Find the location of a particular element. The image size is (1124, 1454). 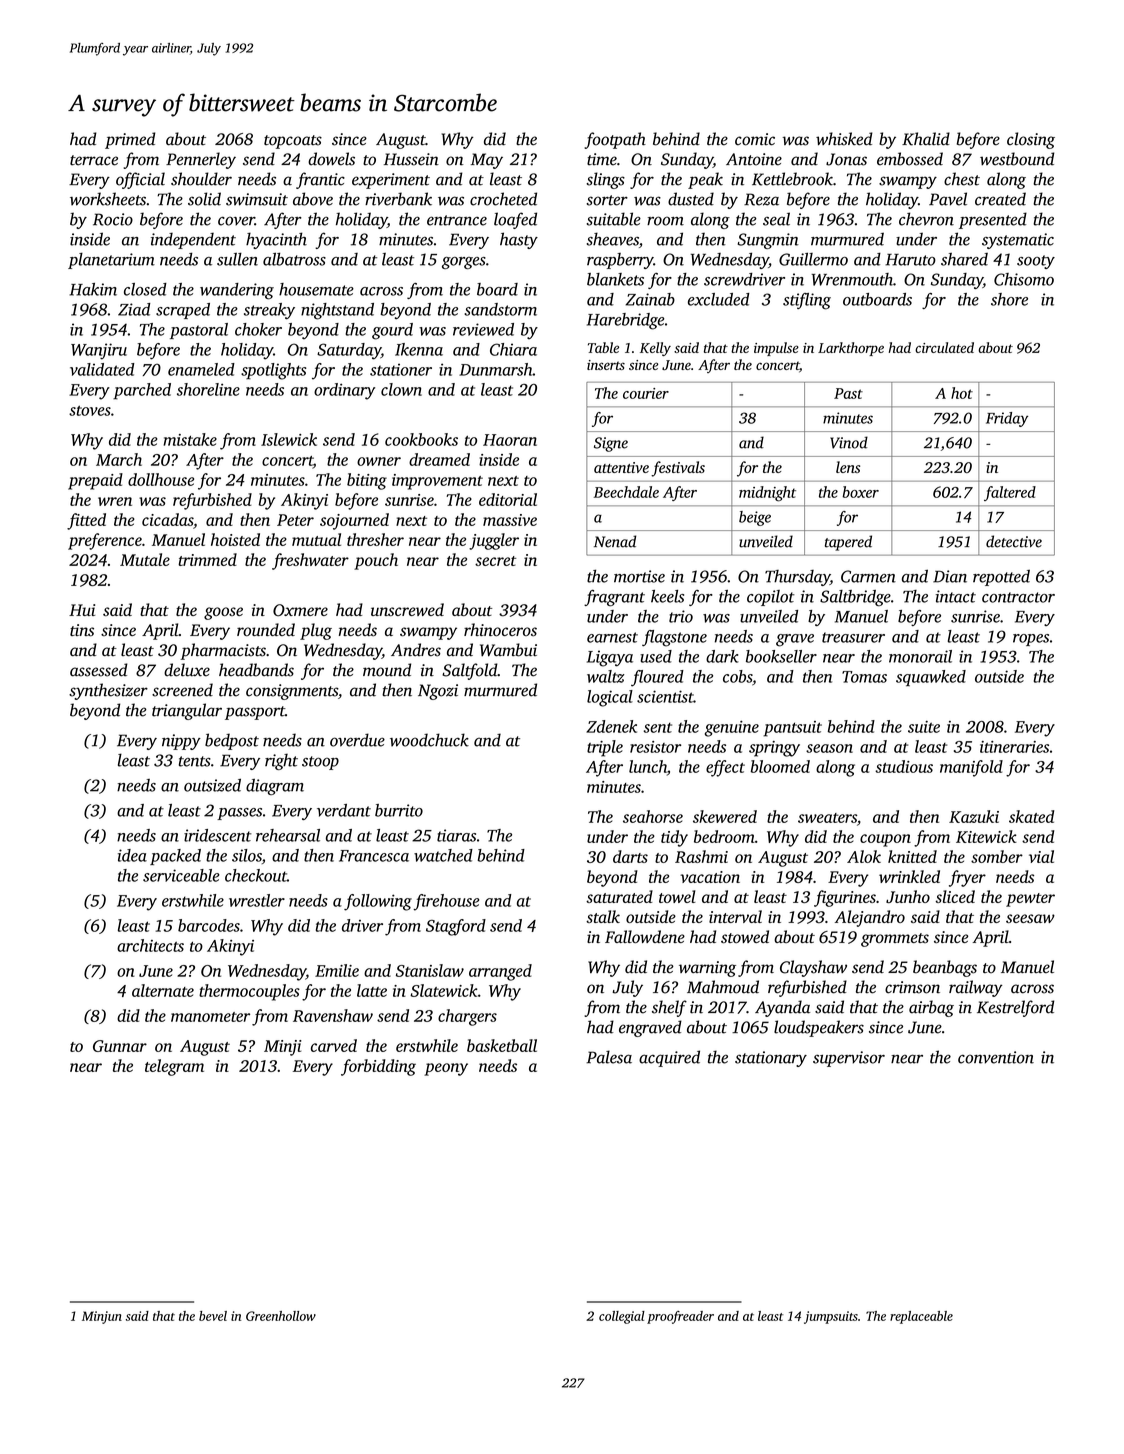

detective is located at coordinates (1014, 541).
